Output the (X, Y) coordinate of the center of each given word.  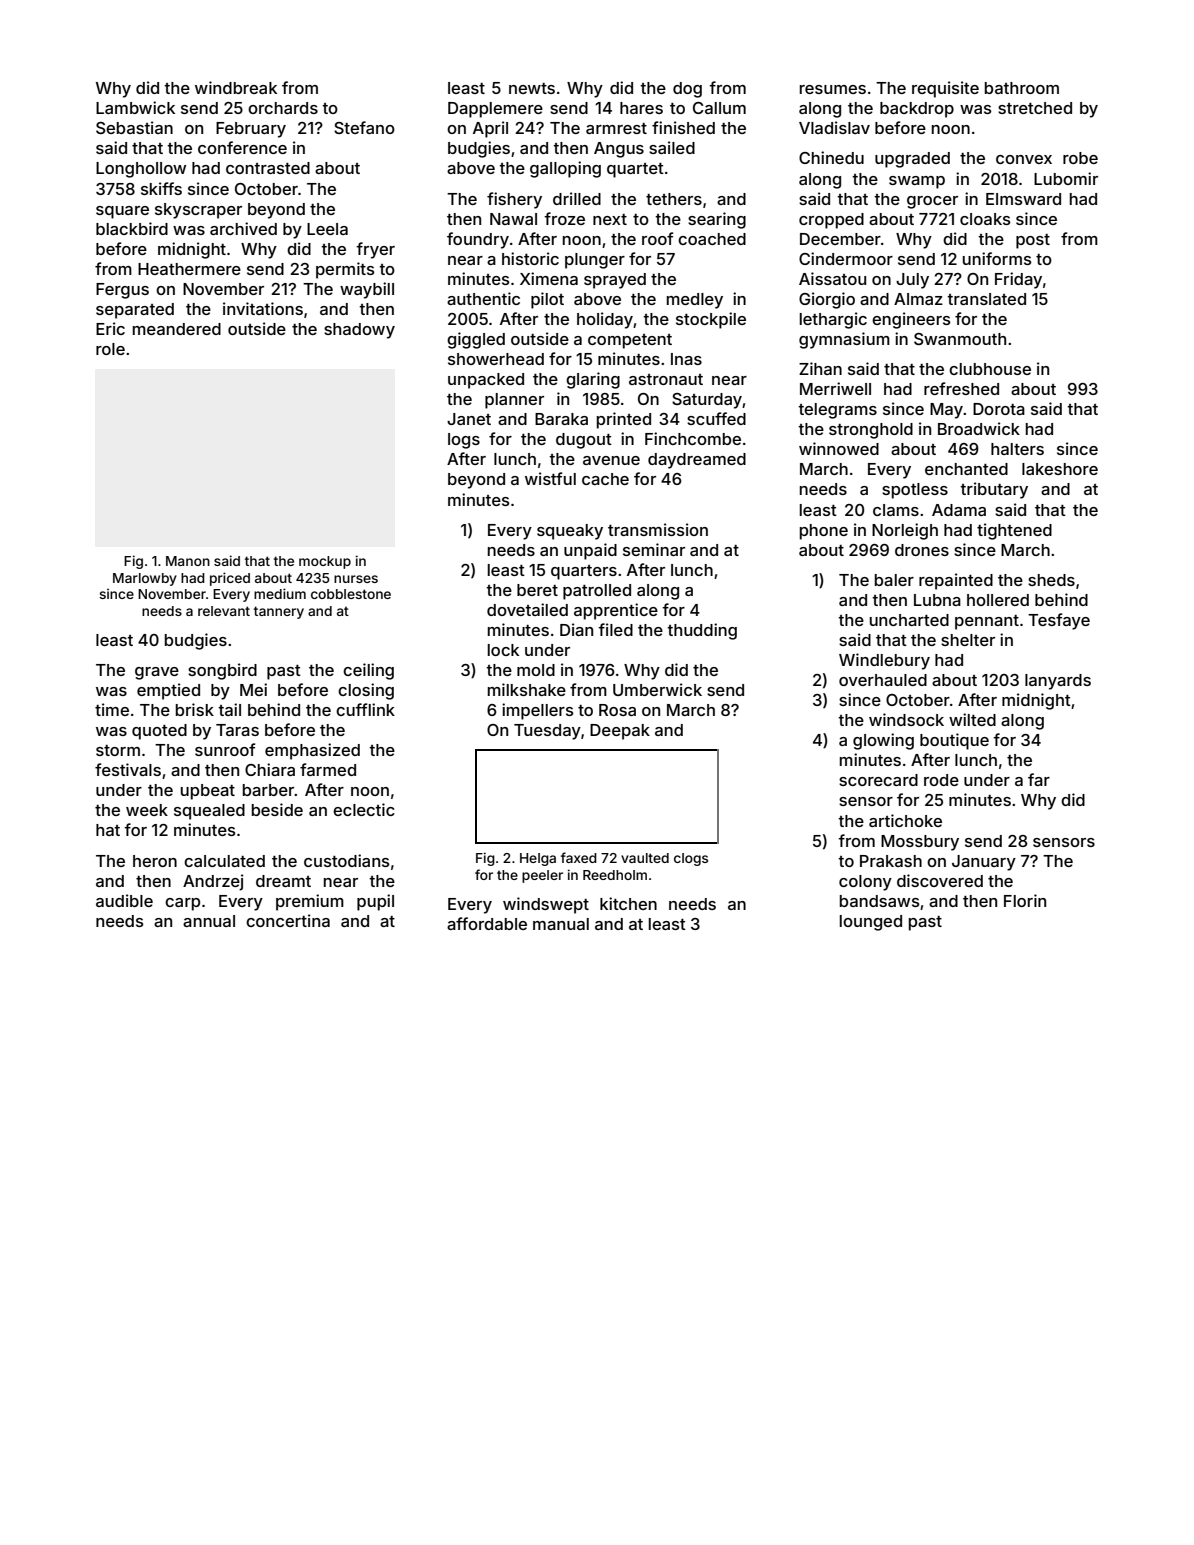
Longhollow (141, 170)
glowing (883, 741)
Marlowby (145, 579)
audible (124, 900)
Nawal (513, 219)
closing (366, 691)
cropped (831, 221)
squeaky (570, 532)
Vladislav (834, 127)
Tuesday (547, 732)
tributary (994, 490)
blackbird (132, 228)
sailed (672, 147)
